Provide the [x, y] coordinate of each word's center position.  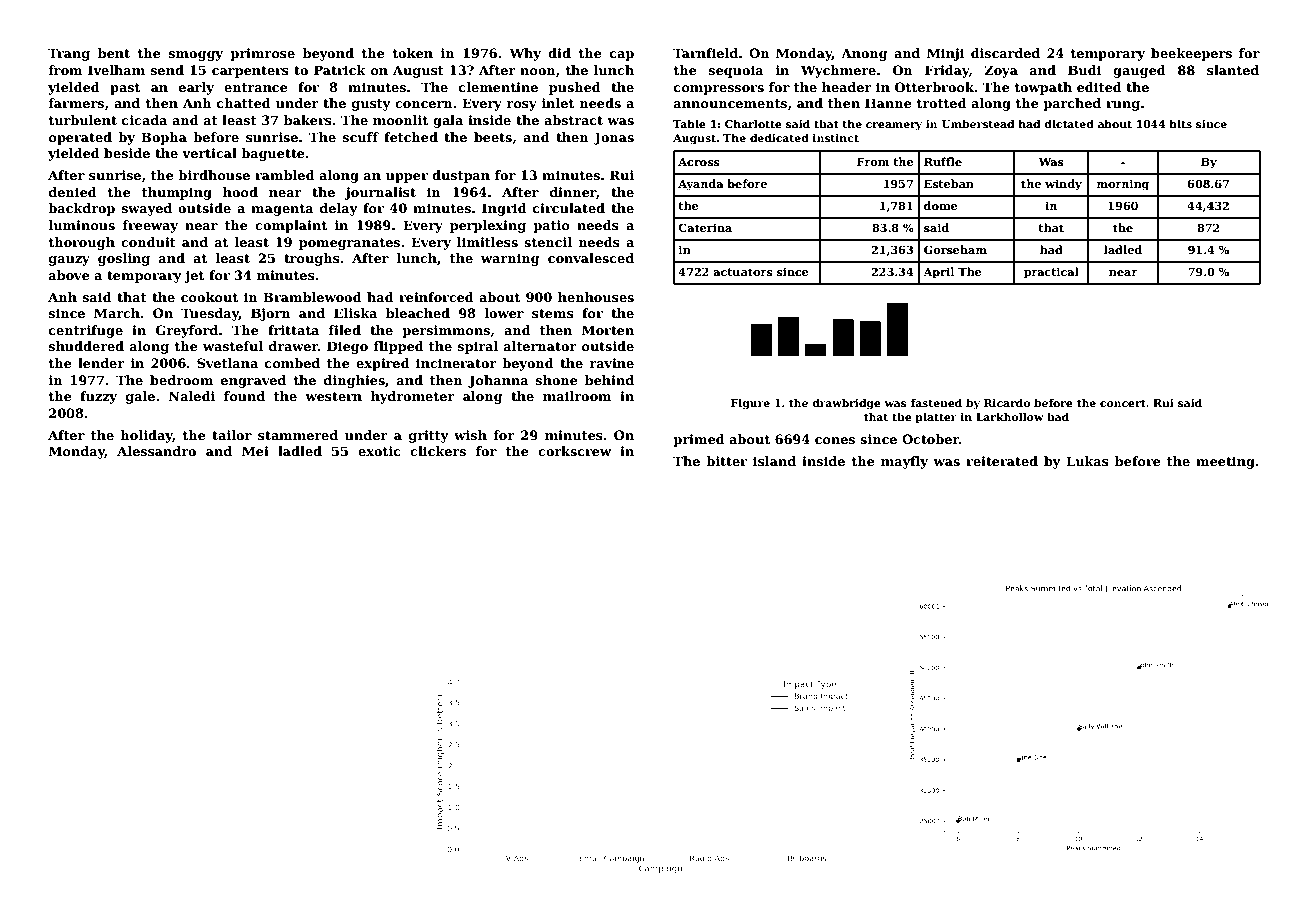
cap [622, 56]
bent [114, 53]
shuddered [86, 346]
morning [1122, 185]
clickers [438, 451]
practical [1051, 273]
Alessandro [156, 451]
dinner [573, 192]
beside [127, 153]
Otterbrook [934, 87]
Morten [608, 330]
